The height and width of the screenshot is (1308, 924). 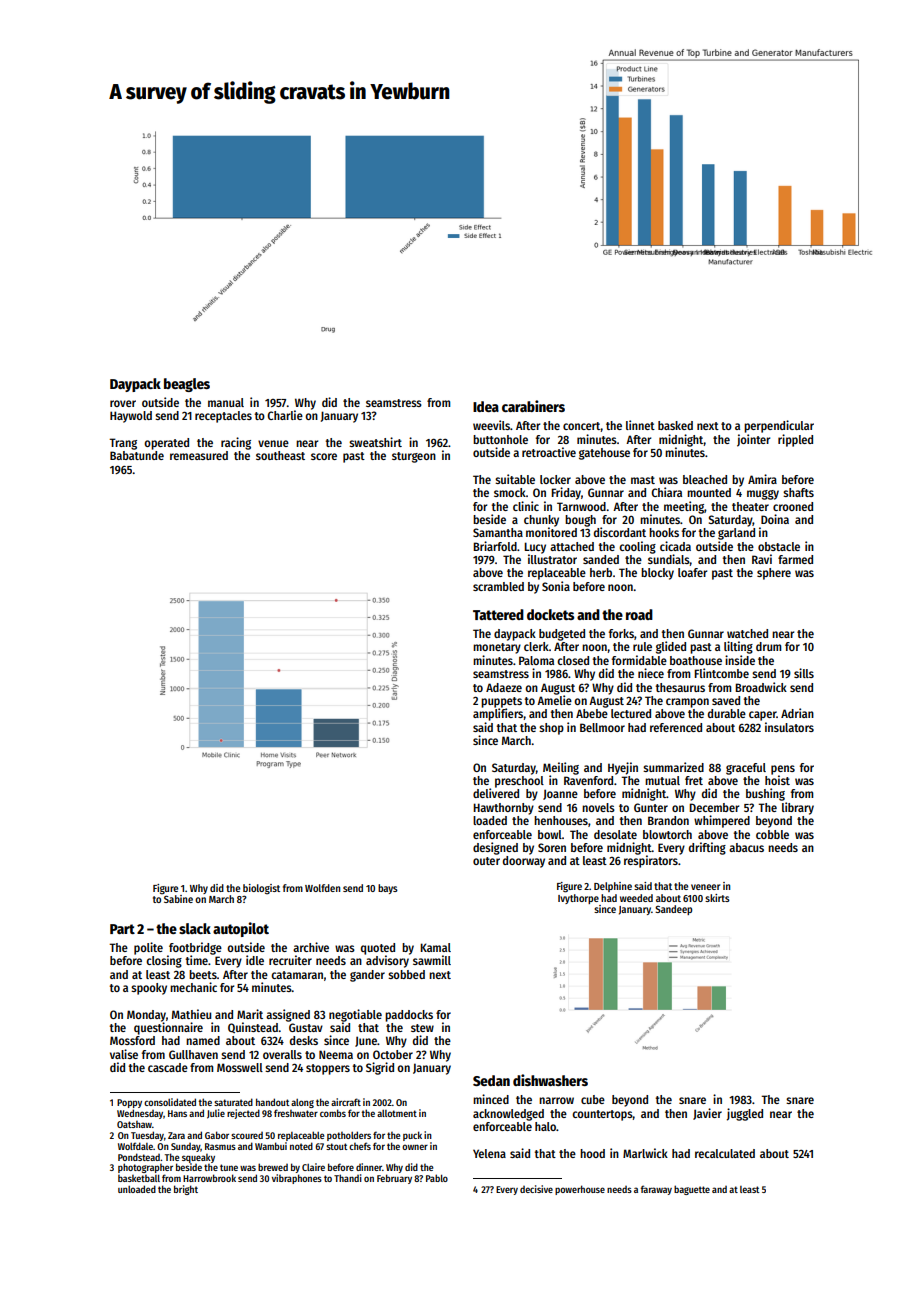 I want to click on delivered, so click(x=496, y=793).
